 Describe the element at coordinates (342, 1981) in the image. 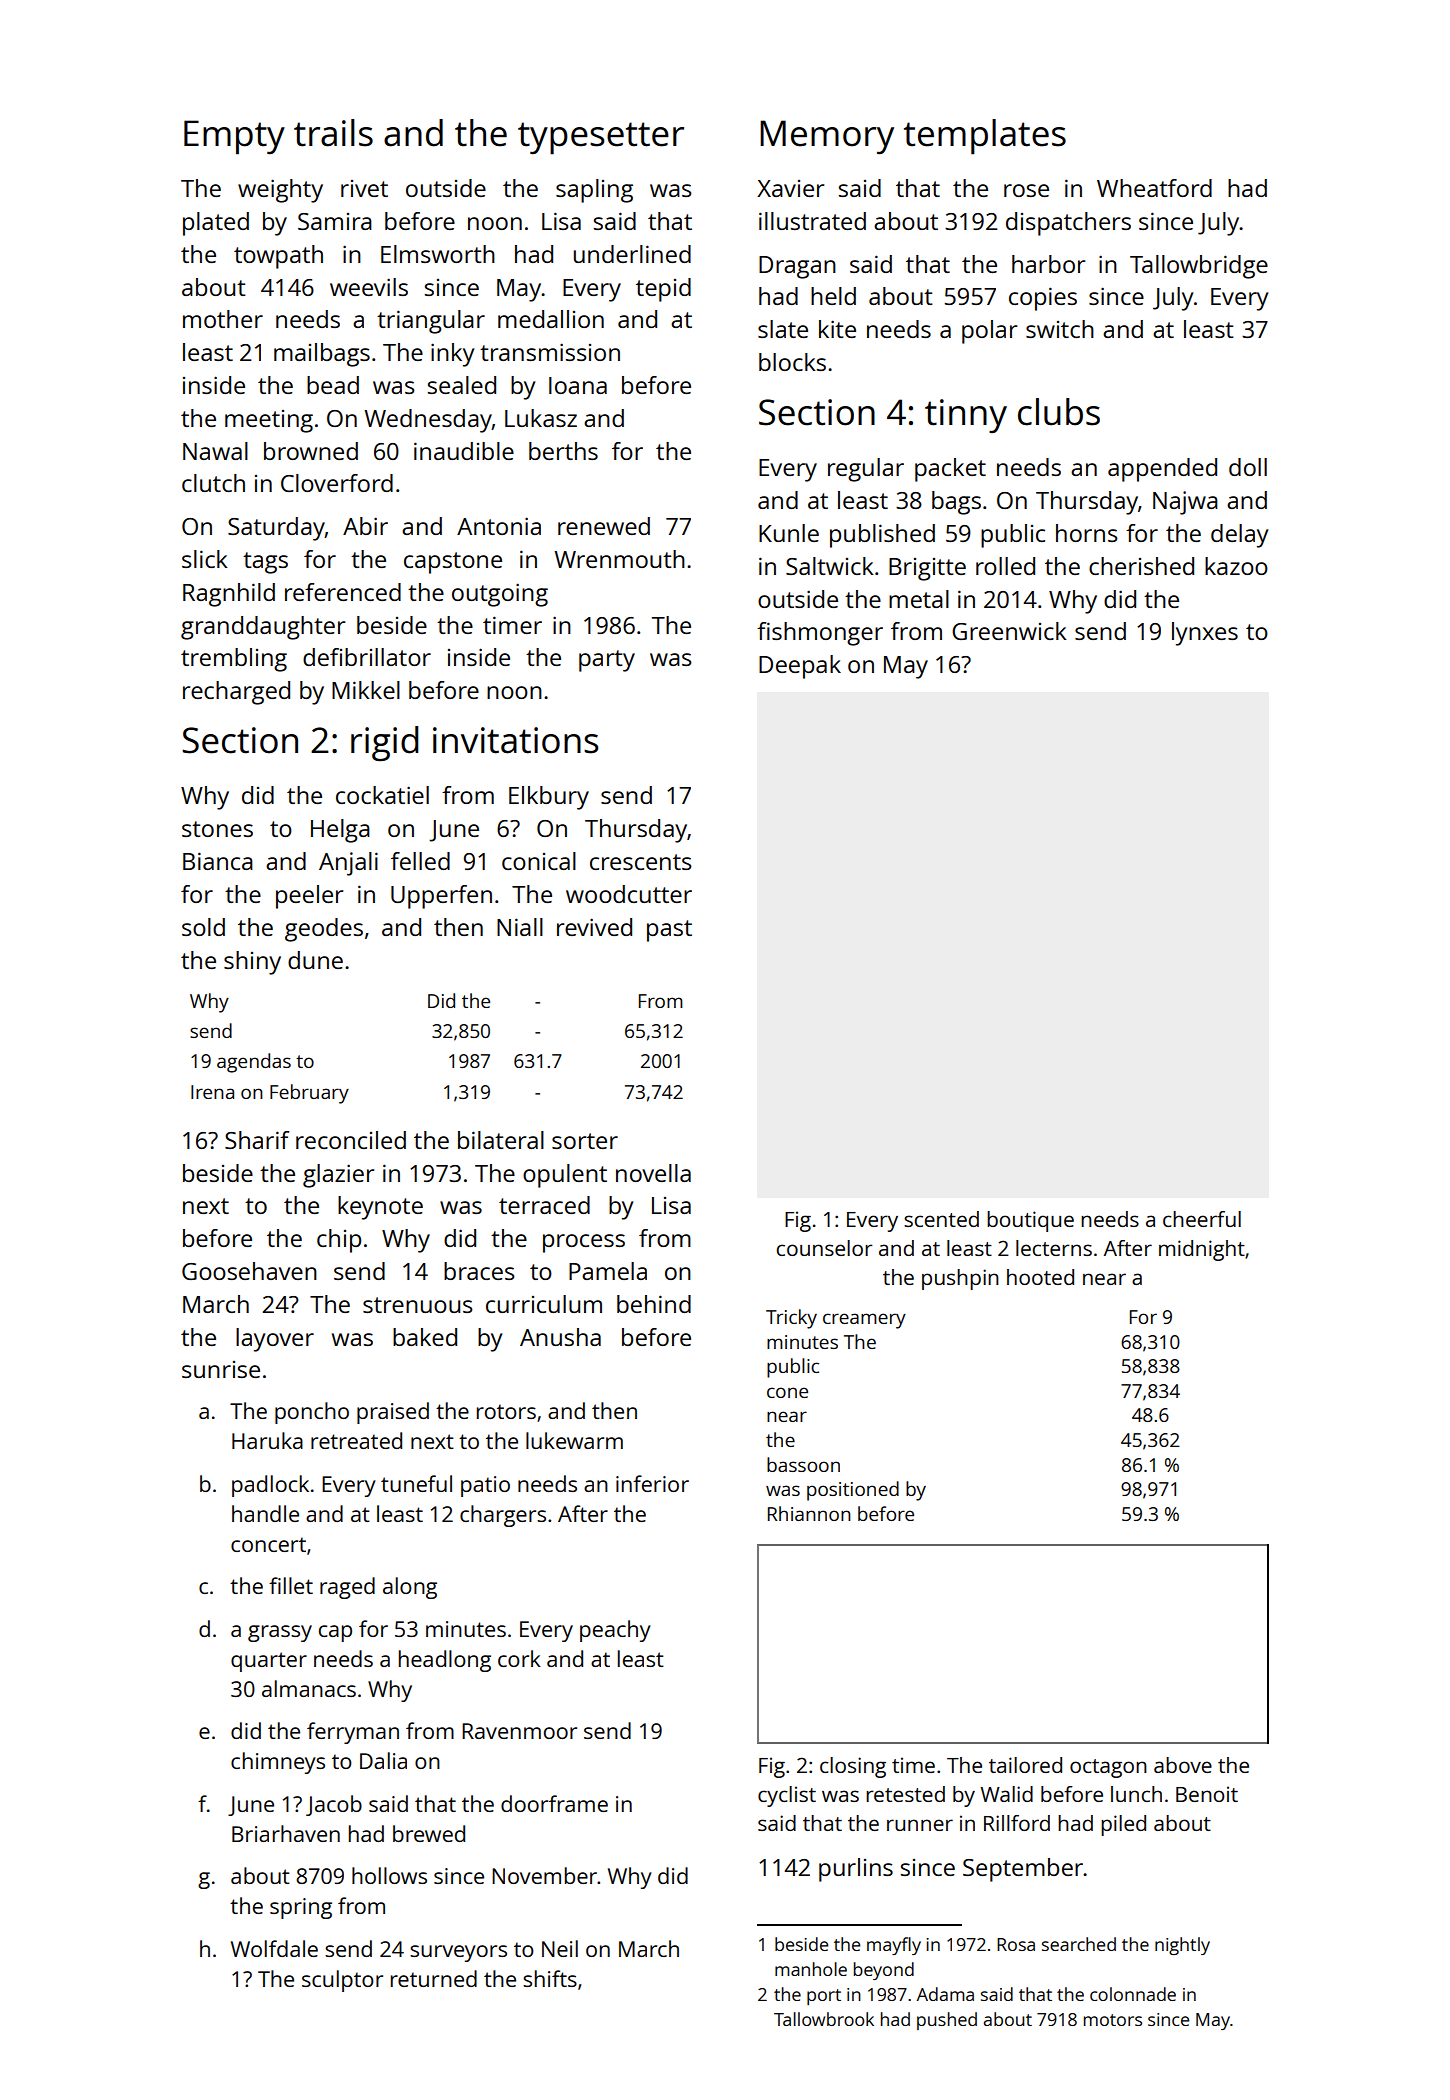

I see `sculptor` at that location.
